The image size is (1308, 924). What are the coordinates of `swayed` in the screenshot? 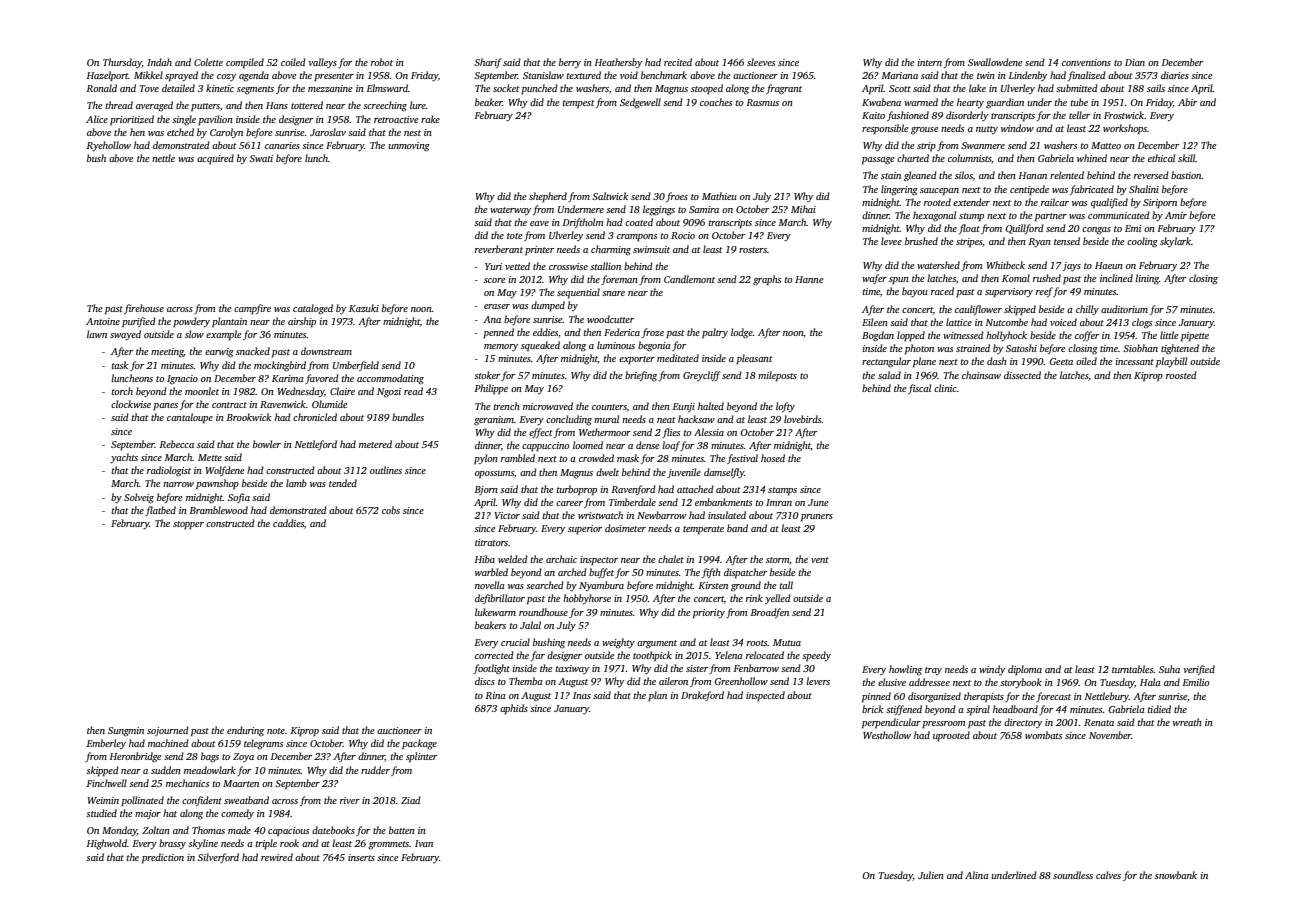 It's located at (125, 335).
